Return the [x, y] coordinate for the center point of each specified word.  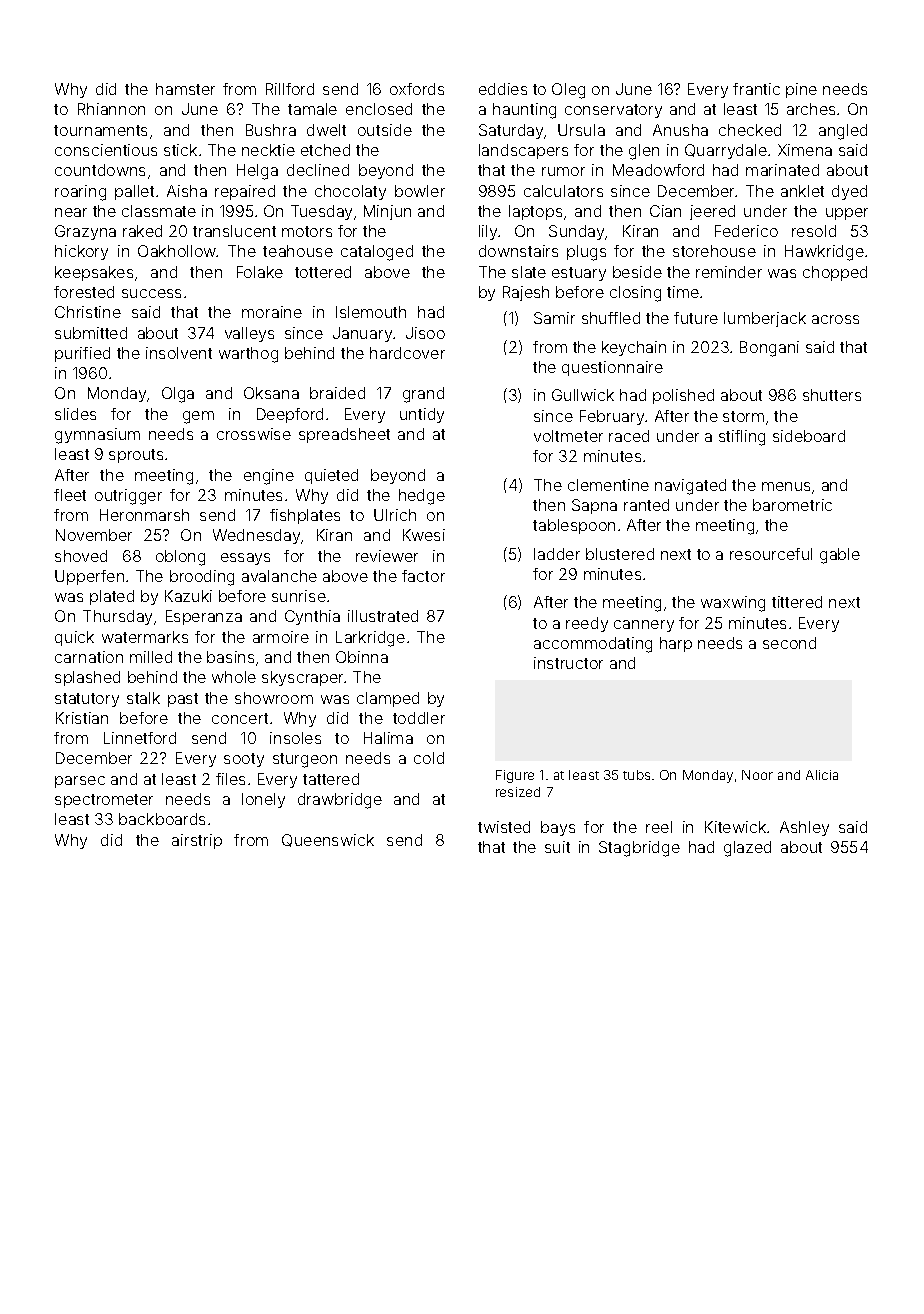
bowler [420, 191]
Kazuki [188, 596]
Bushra [271, 130]
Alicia [822, 775]
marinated [782, 170]
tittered [797, 602]
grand [423, 395]
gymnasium [97, 436]
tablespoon [574, 526]
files [230, 779]
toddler [419, 718]
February [613, 417]
